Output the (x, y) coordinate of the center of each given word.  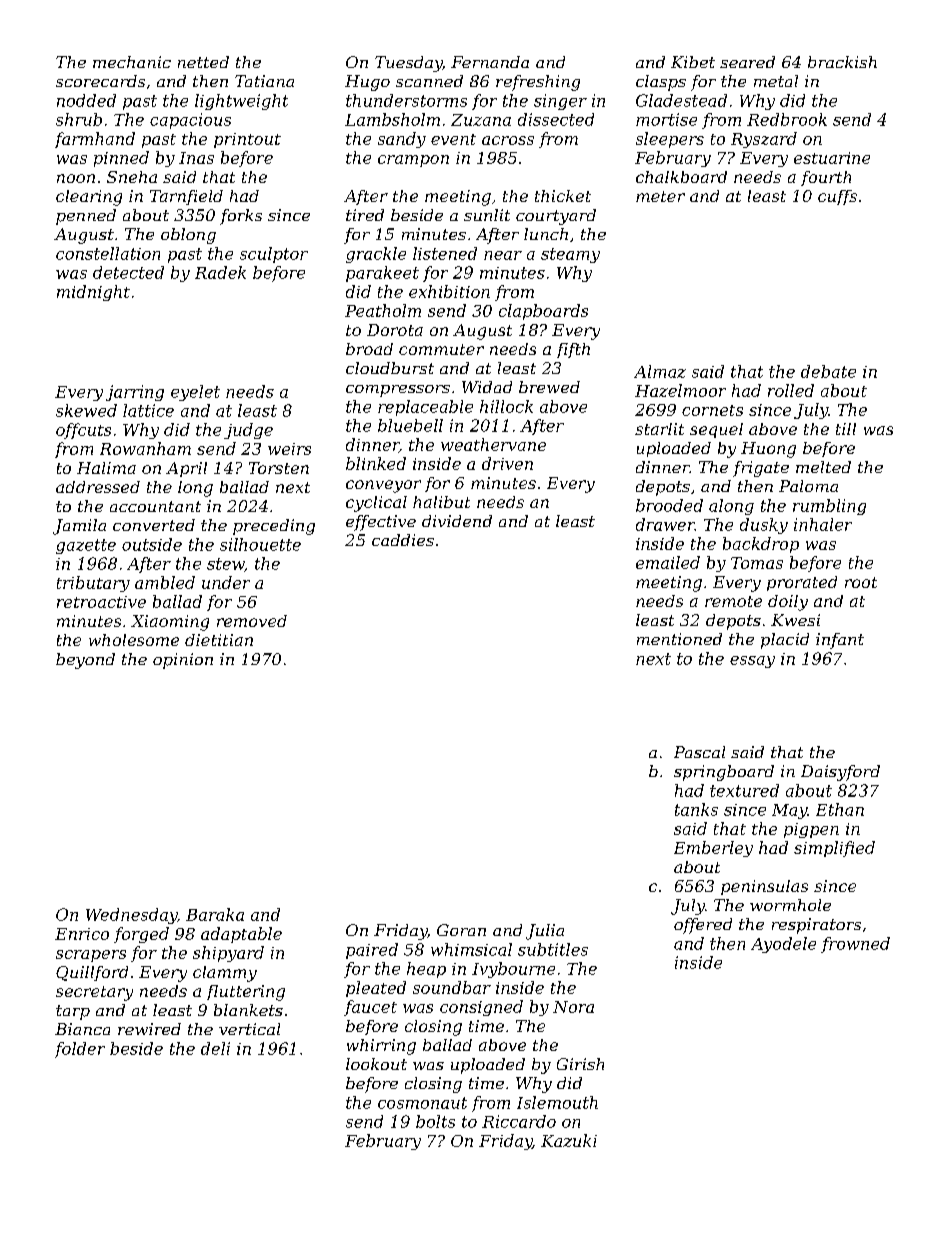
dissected (556, 119)
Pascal (699, 752)
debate (828, 371)
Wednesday (131, 916)
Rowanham (145, 448)
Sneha (132, 177)
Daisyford (840, 773)
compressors (398, 391)
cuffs (837, 197)
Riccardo (519, 1121)
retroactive (101, 602)
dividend (457, 521)
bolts (435, 1121)
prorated (802, 583)
